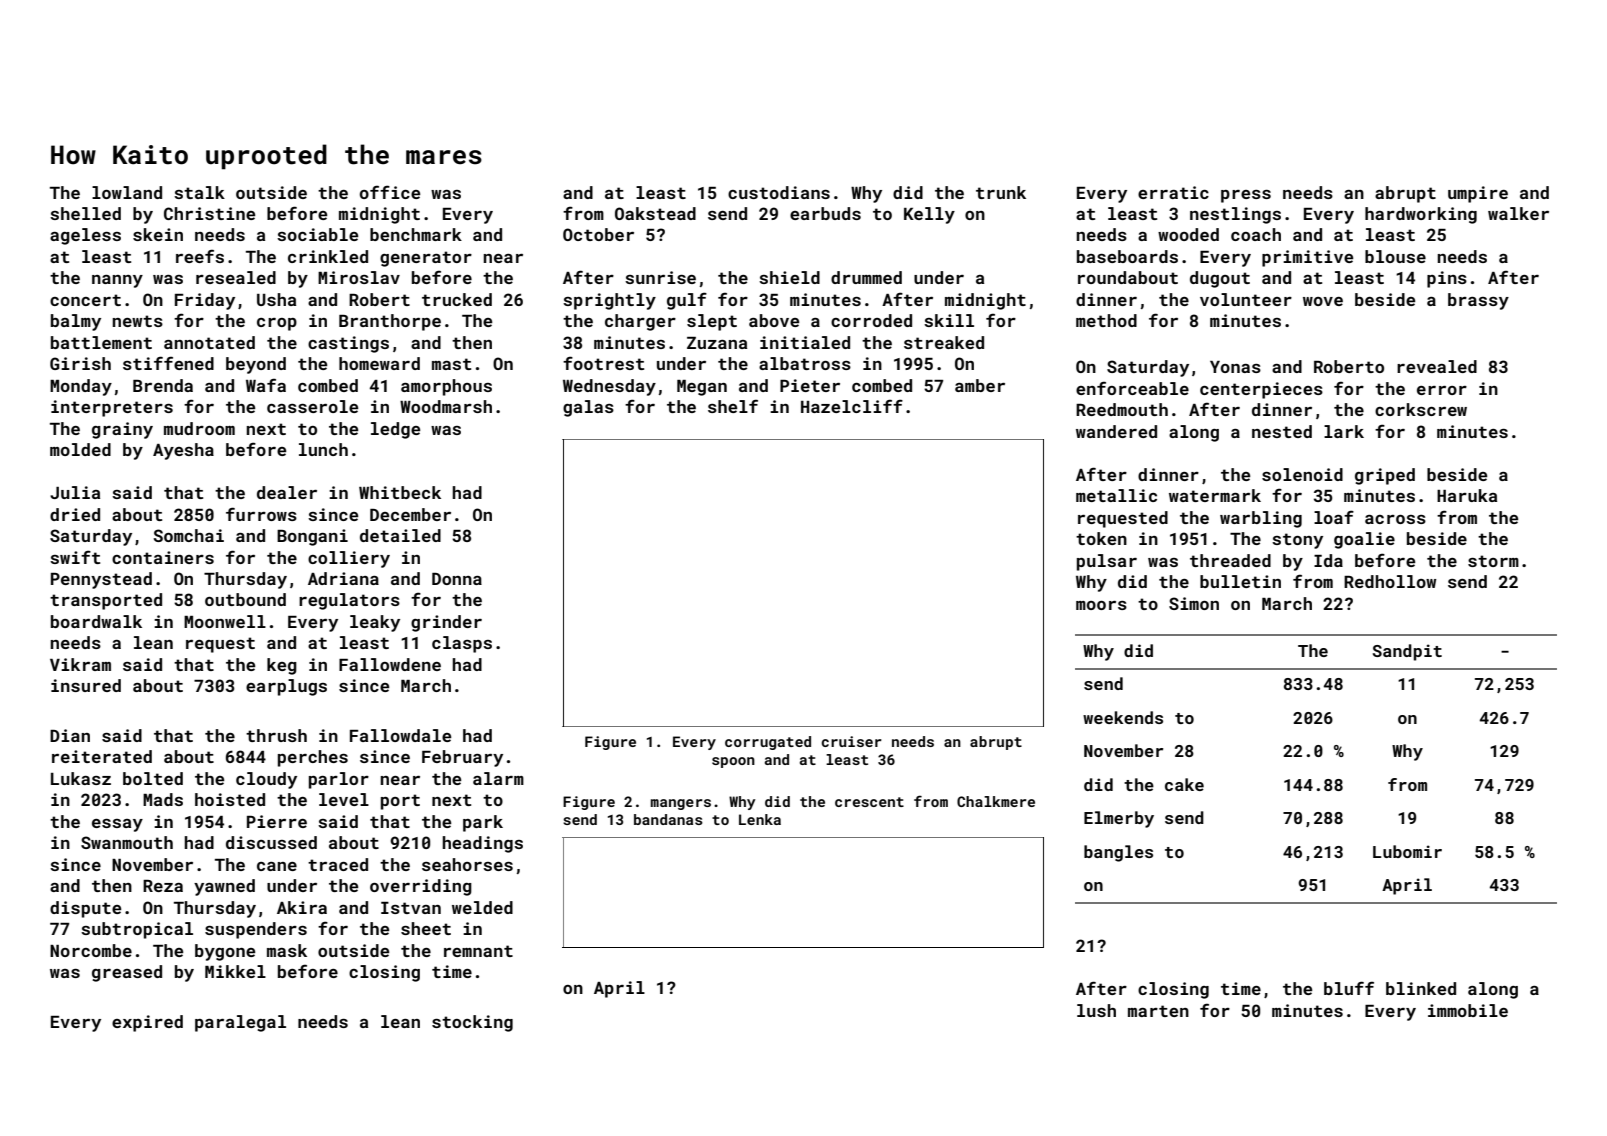 This screenshot has width=1607, height=1136. I want to click on welded, so click(482, 907).
